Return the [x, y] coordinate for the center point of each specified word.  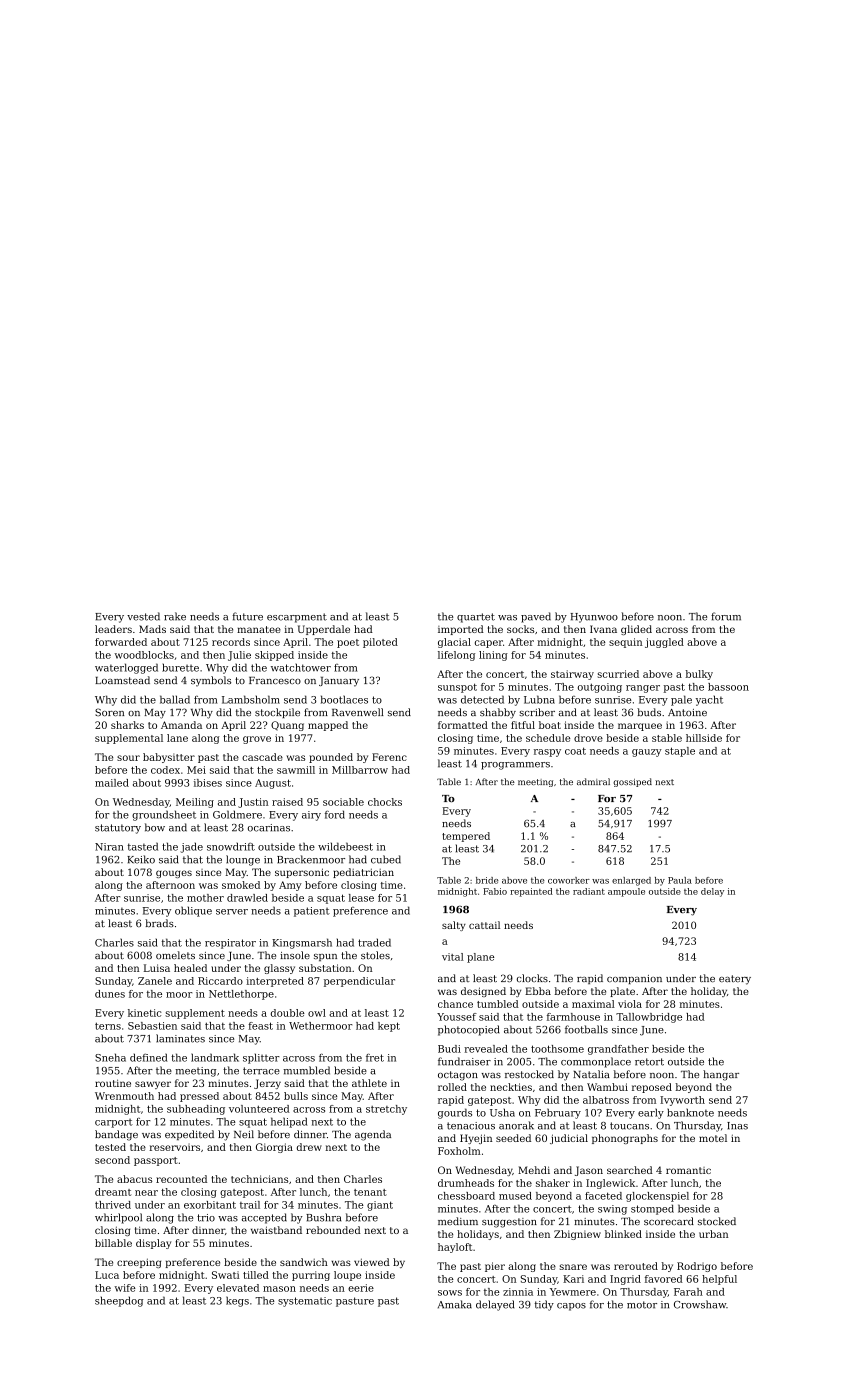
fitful [523, 725]
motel [713, 1138]
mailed [112, 783]
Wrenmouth [124, 1096]
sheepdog [119, 1301]
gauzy [647, 753]
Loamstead [122, 680]
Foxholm [459, 1151]
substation [325, 968]
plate [622, 992]
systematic [305, 1302]
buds [649, 712]
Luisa [157, 968]
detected [482, 699]
